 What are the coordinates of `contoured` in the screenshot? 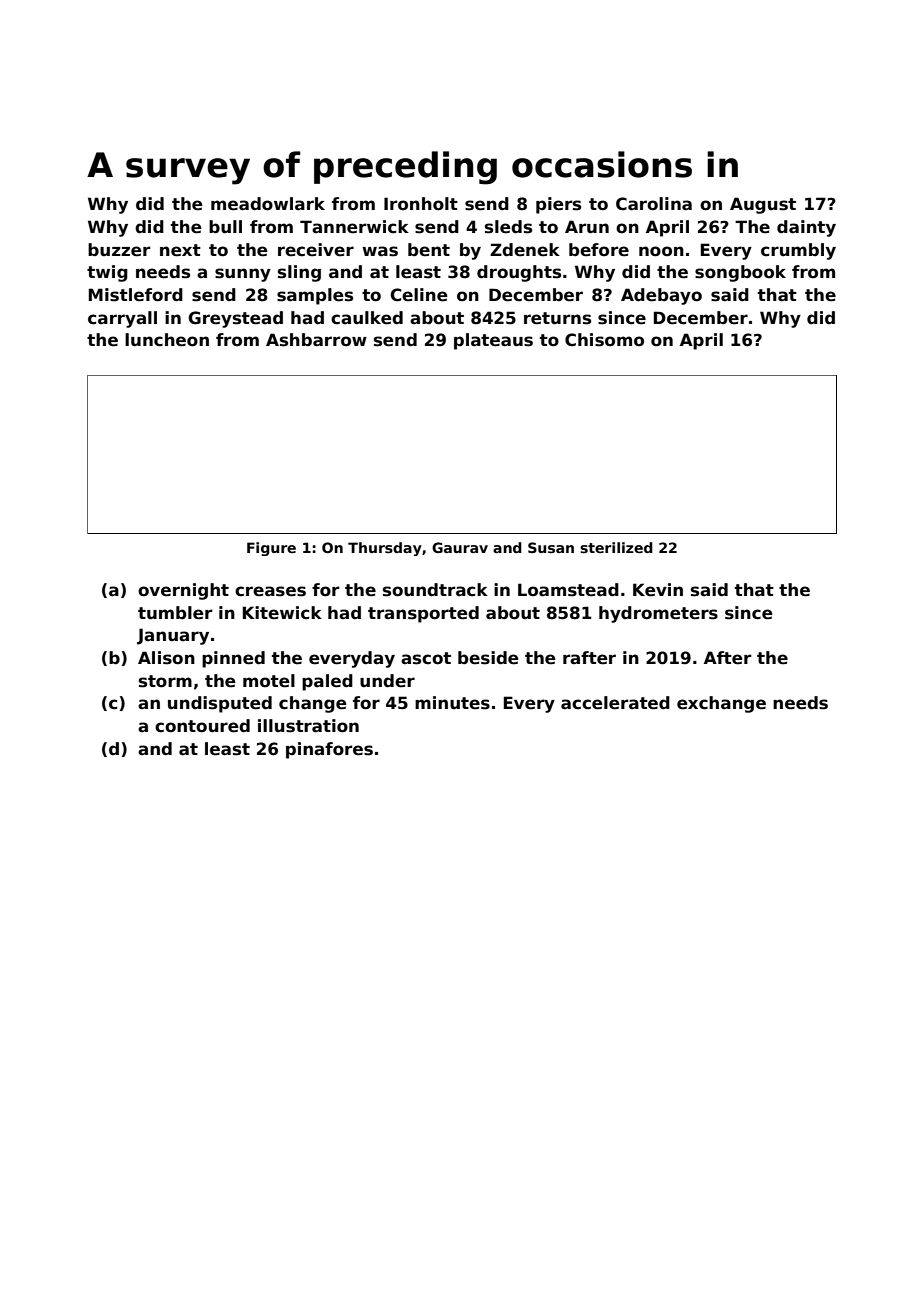 It's located at (202, 726).
